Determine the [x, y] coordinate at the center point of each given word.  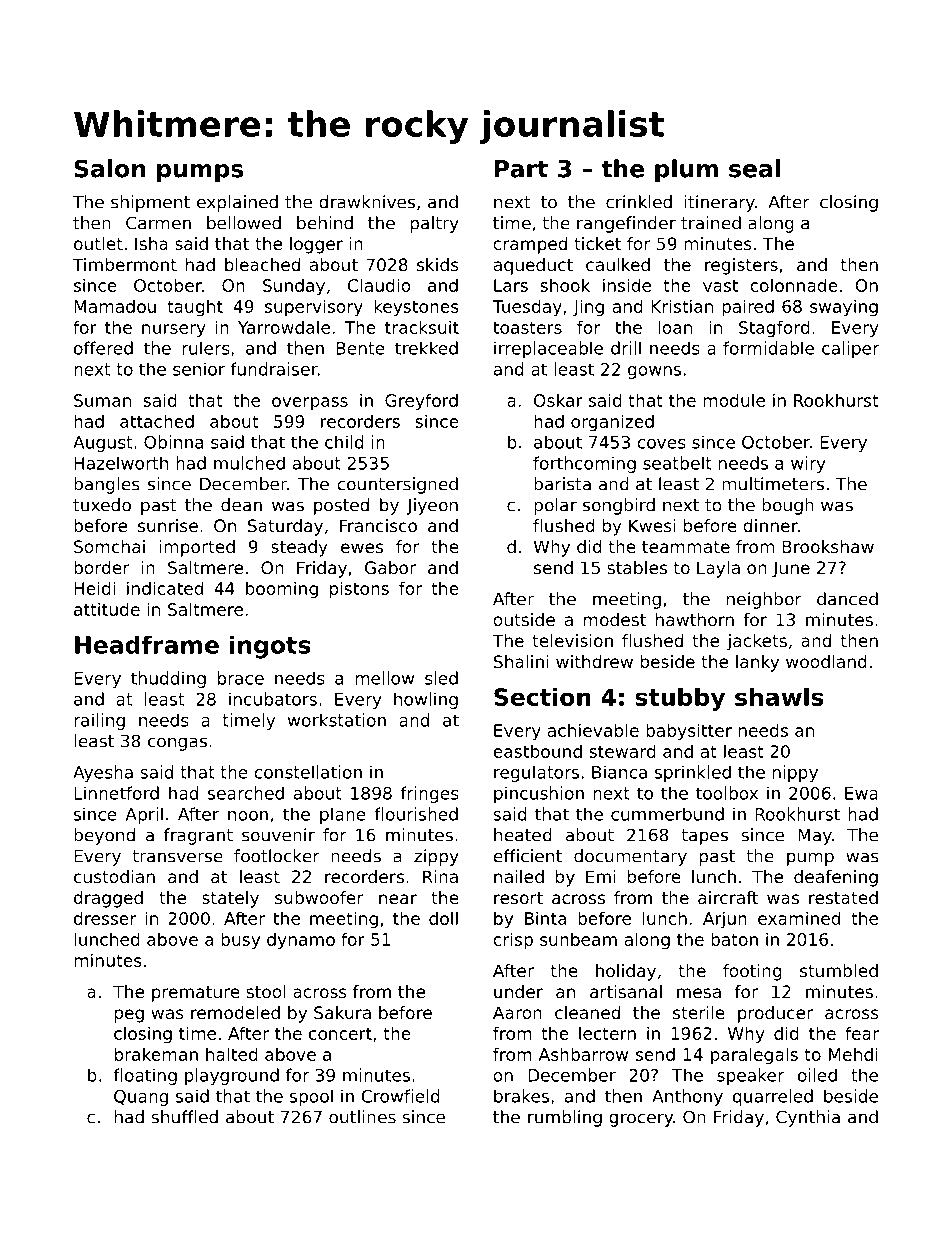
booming [282, 590]
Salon [109, 168]
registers [741, 266]
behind [325, 223]
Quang [141, 1098]
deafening [836, 878]
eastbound [537, 751]
